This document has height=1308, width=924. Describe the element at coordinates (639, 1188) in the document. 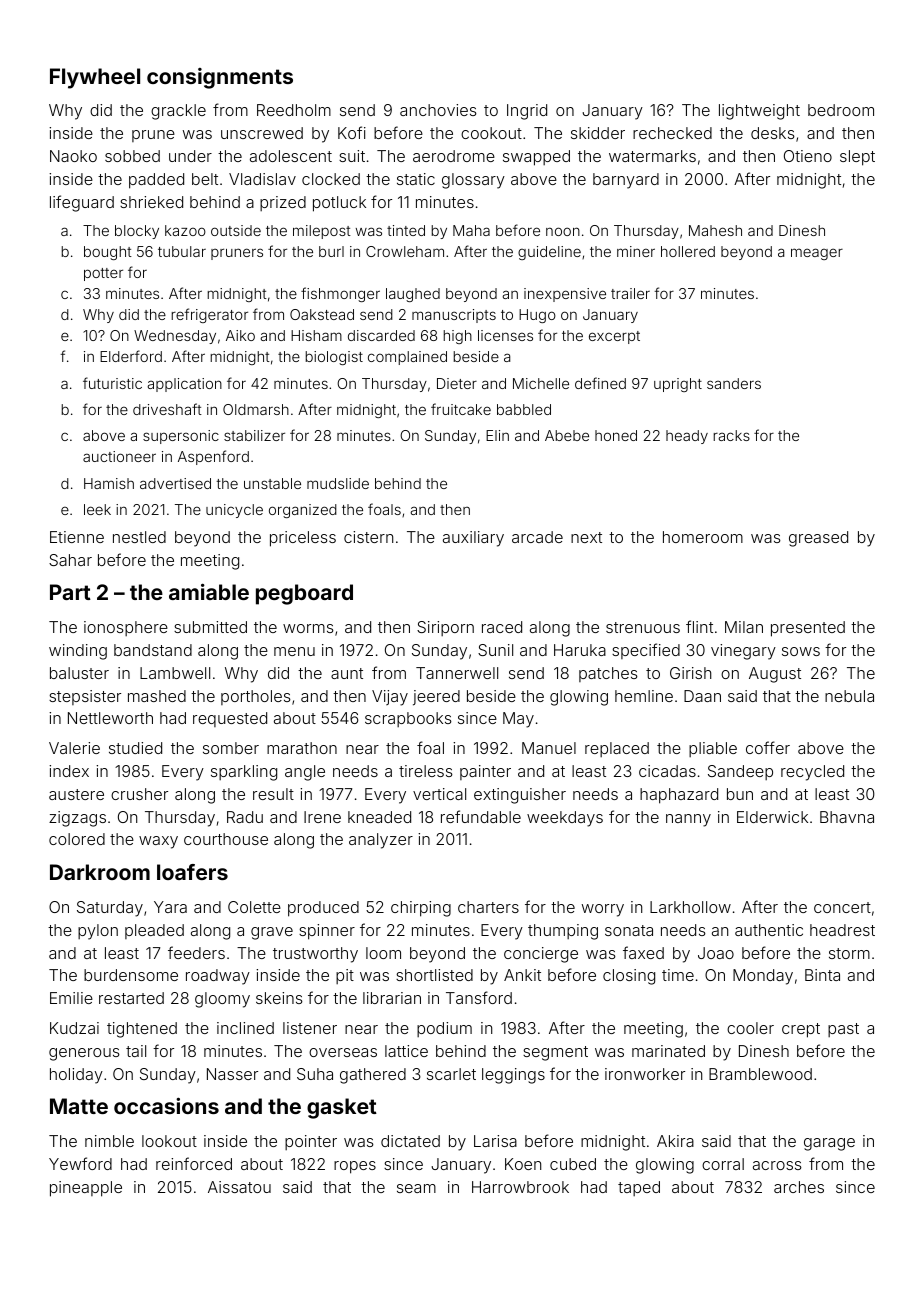

I see `taped` at that location.
